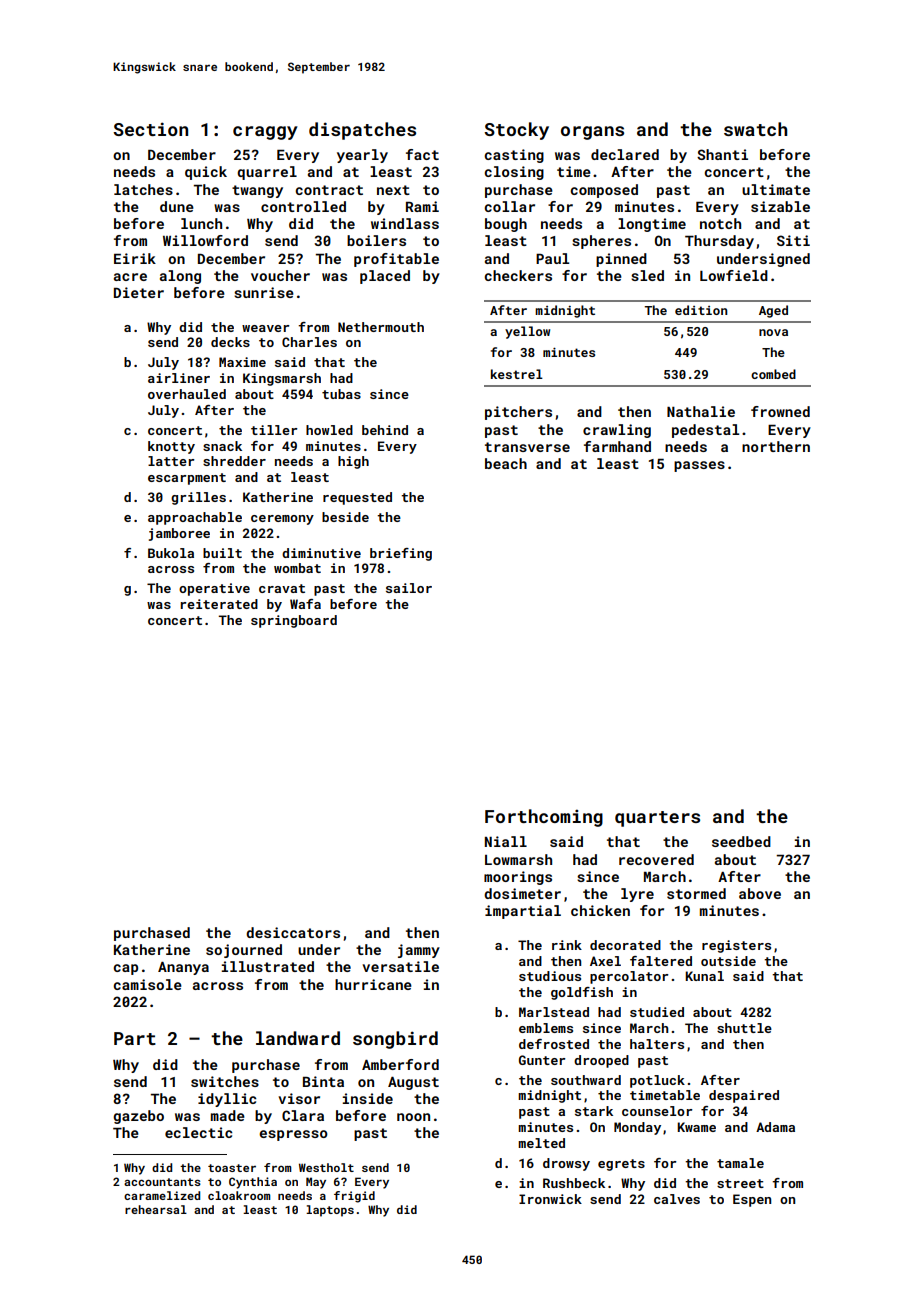  Describe the element at coordinates (385, 430) in the screenshot. I see `behind` at that location.
